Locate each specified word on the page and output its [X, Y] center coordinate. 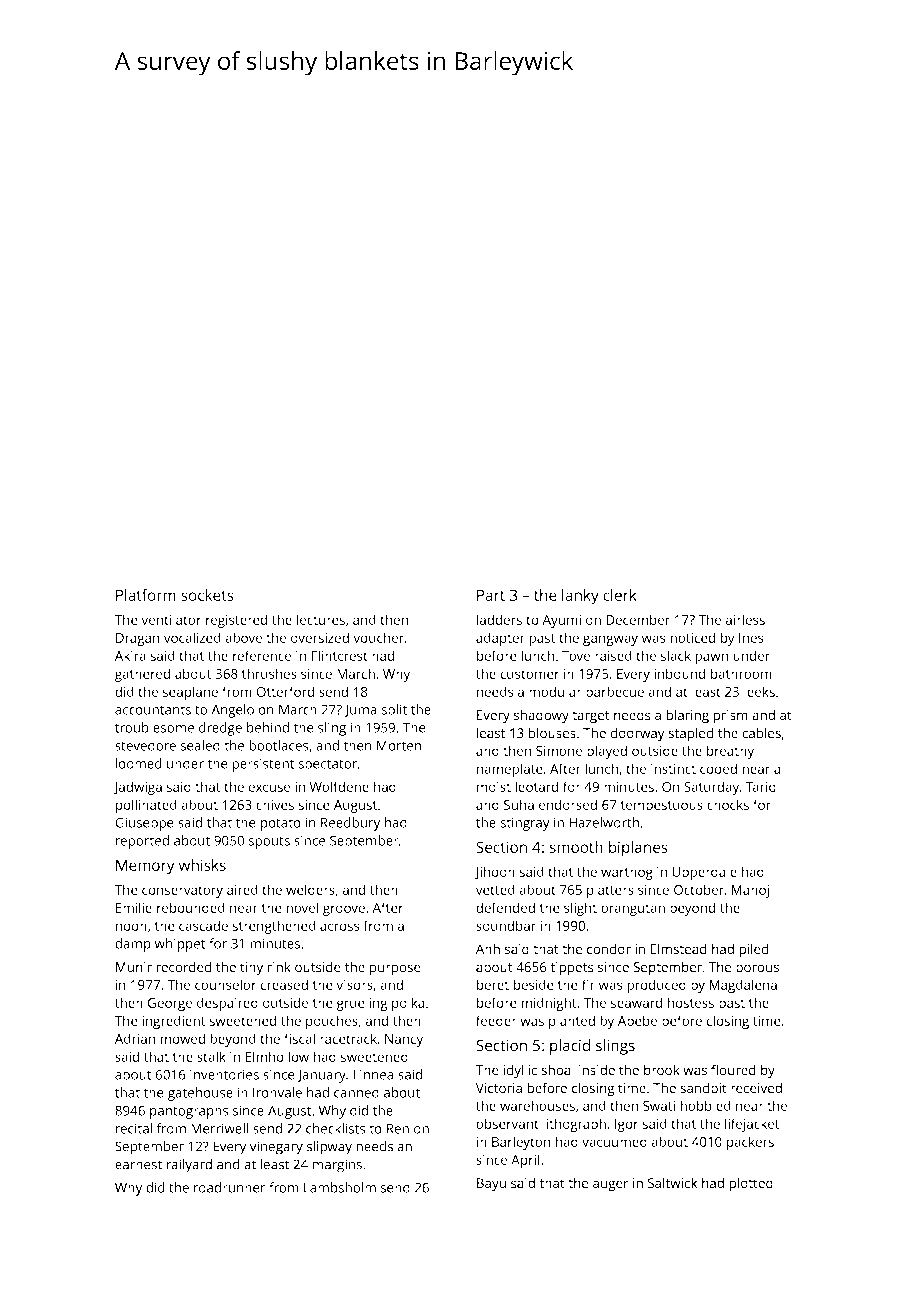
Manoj [750, 891]
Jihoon [495, 873]
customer [529, 674]
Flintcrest [339, 655]
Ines [751, 638]
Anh [488, 949]
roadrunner [229, 1187]
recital [134, 1128]
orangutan [633, 910]
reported [142, 842]
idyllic [520, 1071]
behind [268, 727]
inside [597, 1070]
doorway [637, 734]
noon [131, 927]
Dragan [138, 639]
